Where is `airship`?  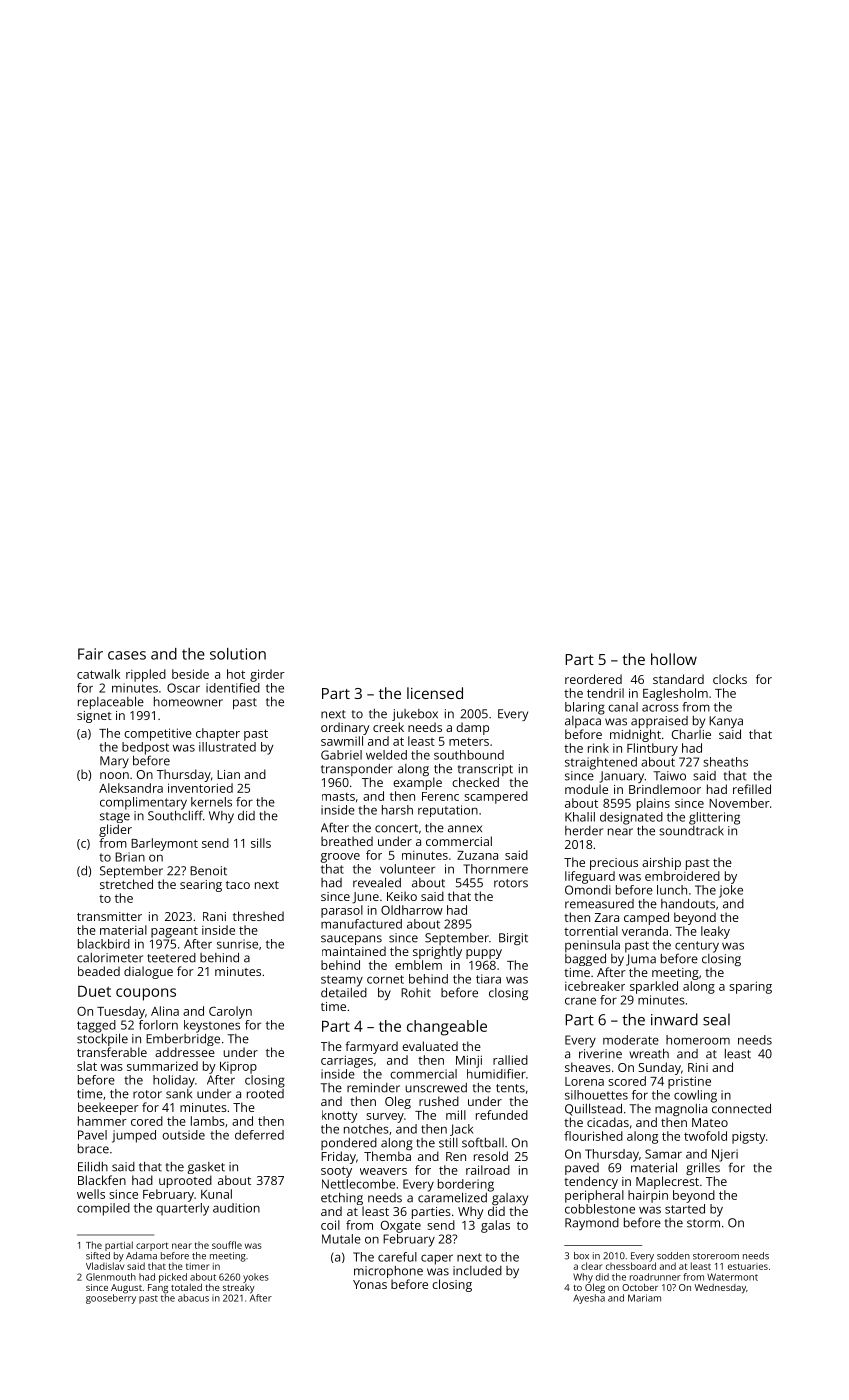 airship is located at coordinates (661, 863).
